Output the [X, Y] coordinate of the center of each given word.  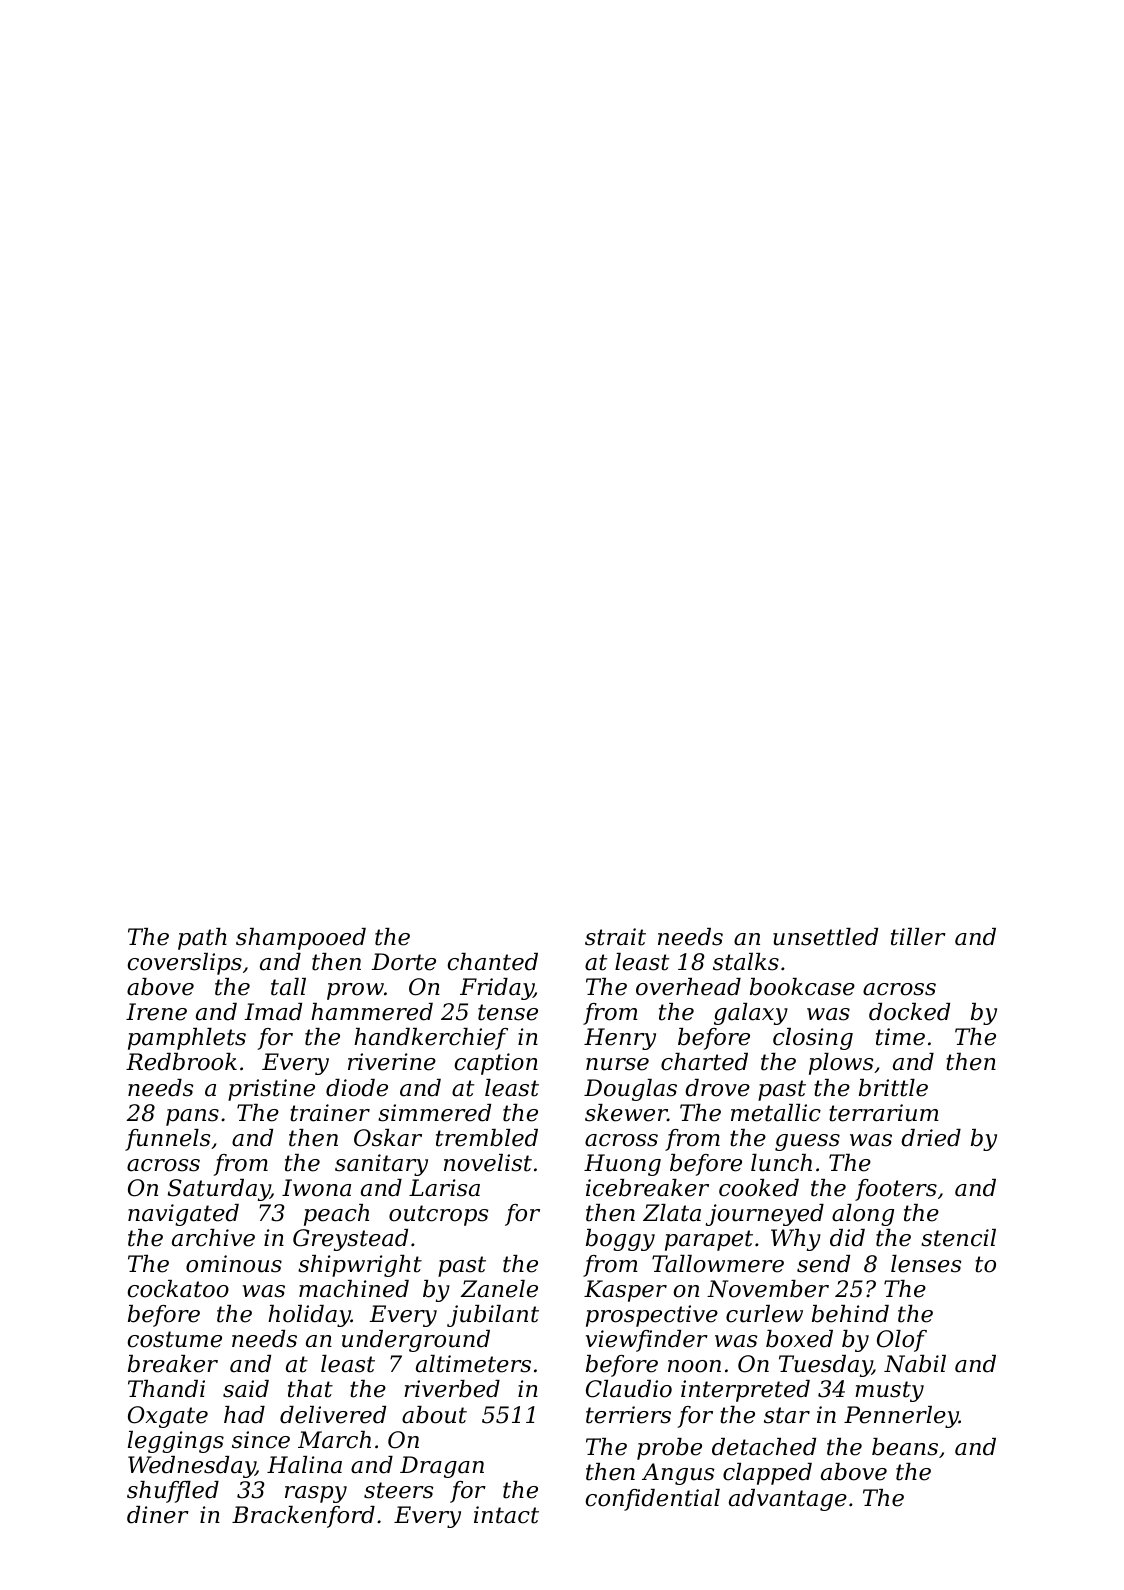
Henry [620, 1039]
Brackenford [303, 1517]
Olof [902, 1341]
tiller [918, 937]
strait [615, 937]
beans [905, 1447]
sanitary [381, 1165]
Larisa [444, 1188]
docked [909, 1012]
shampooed [301, 939]
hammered [372, 1012]
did [847, 1238]
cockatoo [178, 1289]
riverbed [452, 1389]
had [244, 1415]
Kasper [625, 1291]
